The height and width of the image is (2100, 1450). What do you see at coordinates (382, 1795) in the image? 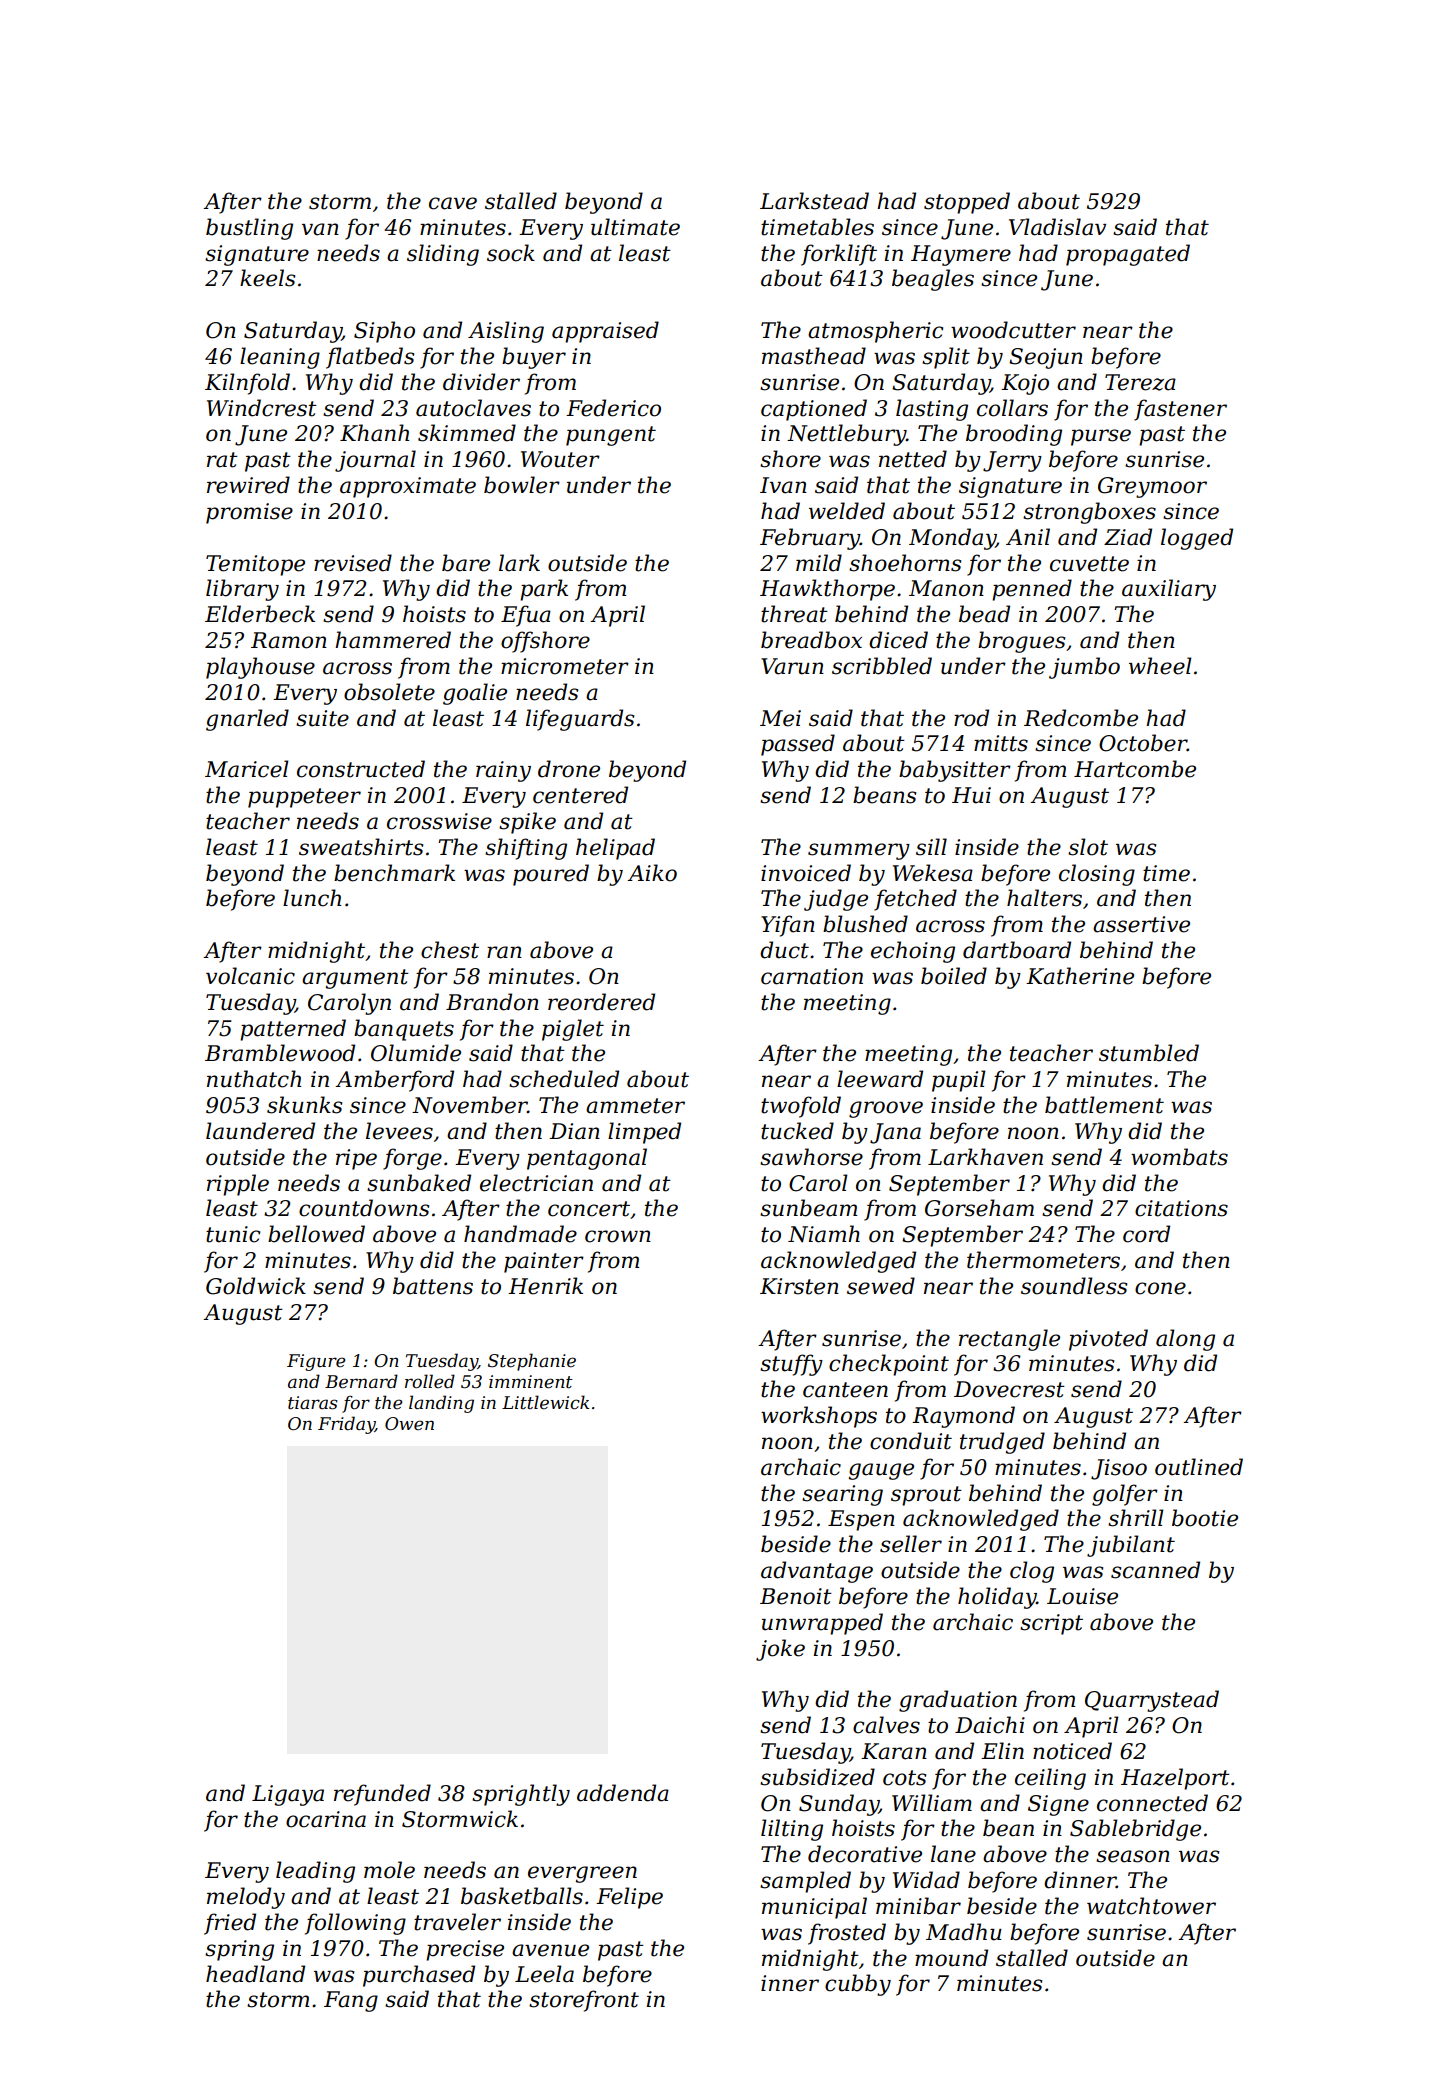
I see `refunded` at bounding box center [382, 1795].
